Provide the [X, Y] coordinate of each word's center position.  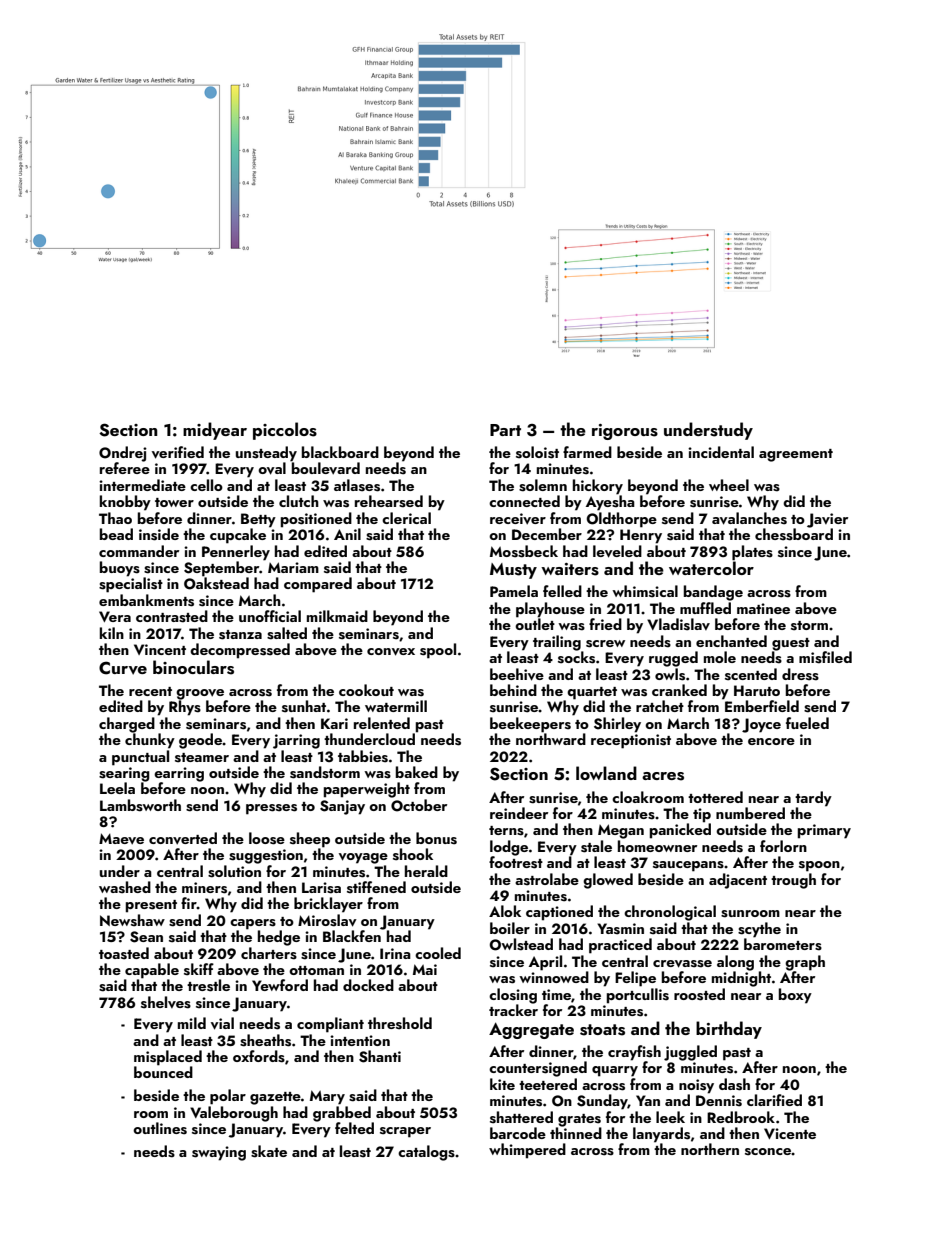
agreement [796, 455]
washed [125, 887]
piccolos [285, 431]
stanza [240, 635]
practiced [620, 946]
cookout [366, 690]
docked [368, 985]
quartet [592, 693]
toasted [124, 953]
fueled [807, 723]
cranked [679, 690]
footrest [516, 862]
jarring [296, 741]
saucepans [688, 866]
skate [269, 1151]
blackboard [340, 452]
